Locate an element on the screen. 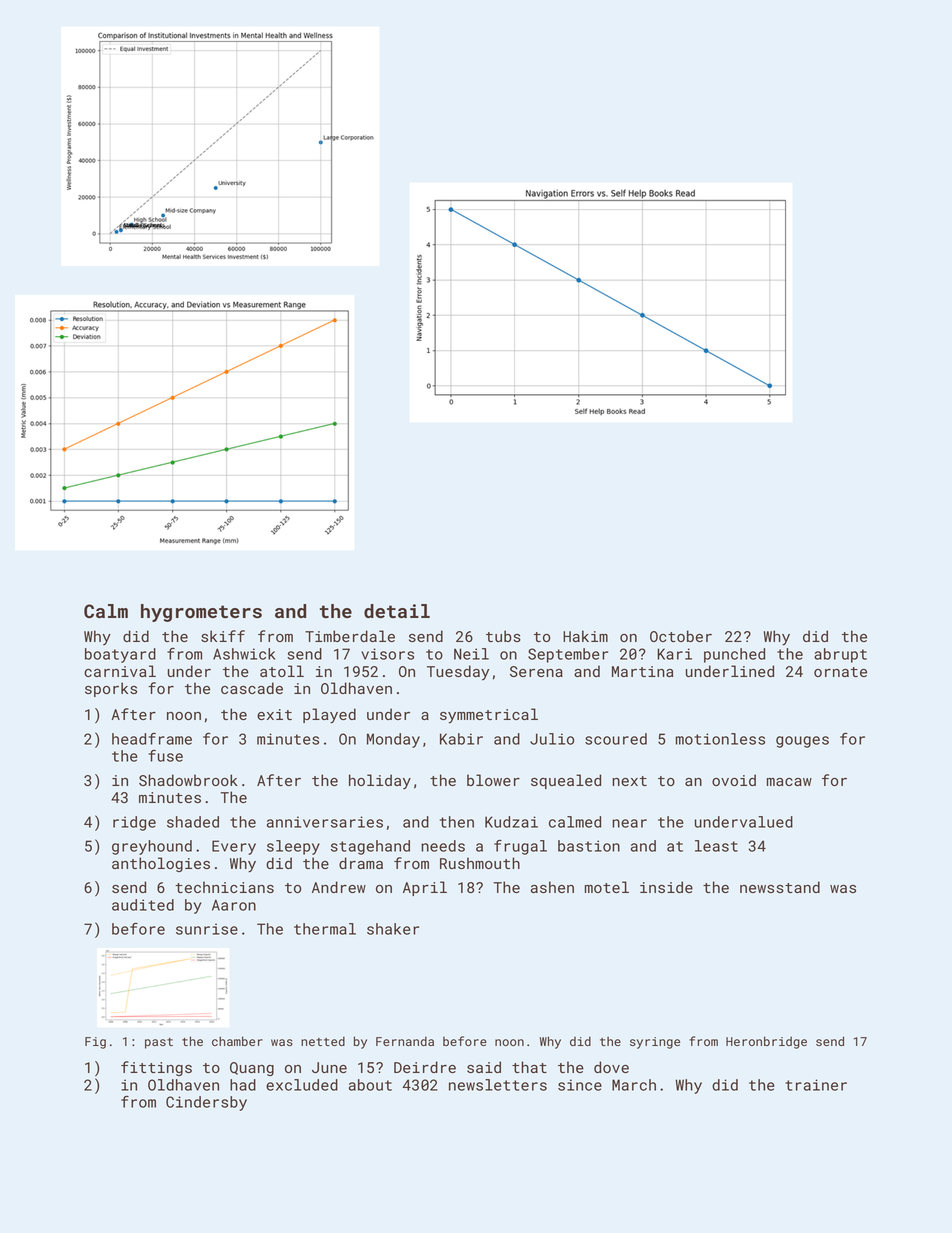 The width and height of the screenshot is (952, 1233). holiday is located at coordinates (380, 781).
